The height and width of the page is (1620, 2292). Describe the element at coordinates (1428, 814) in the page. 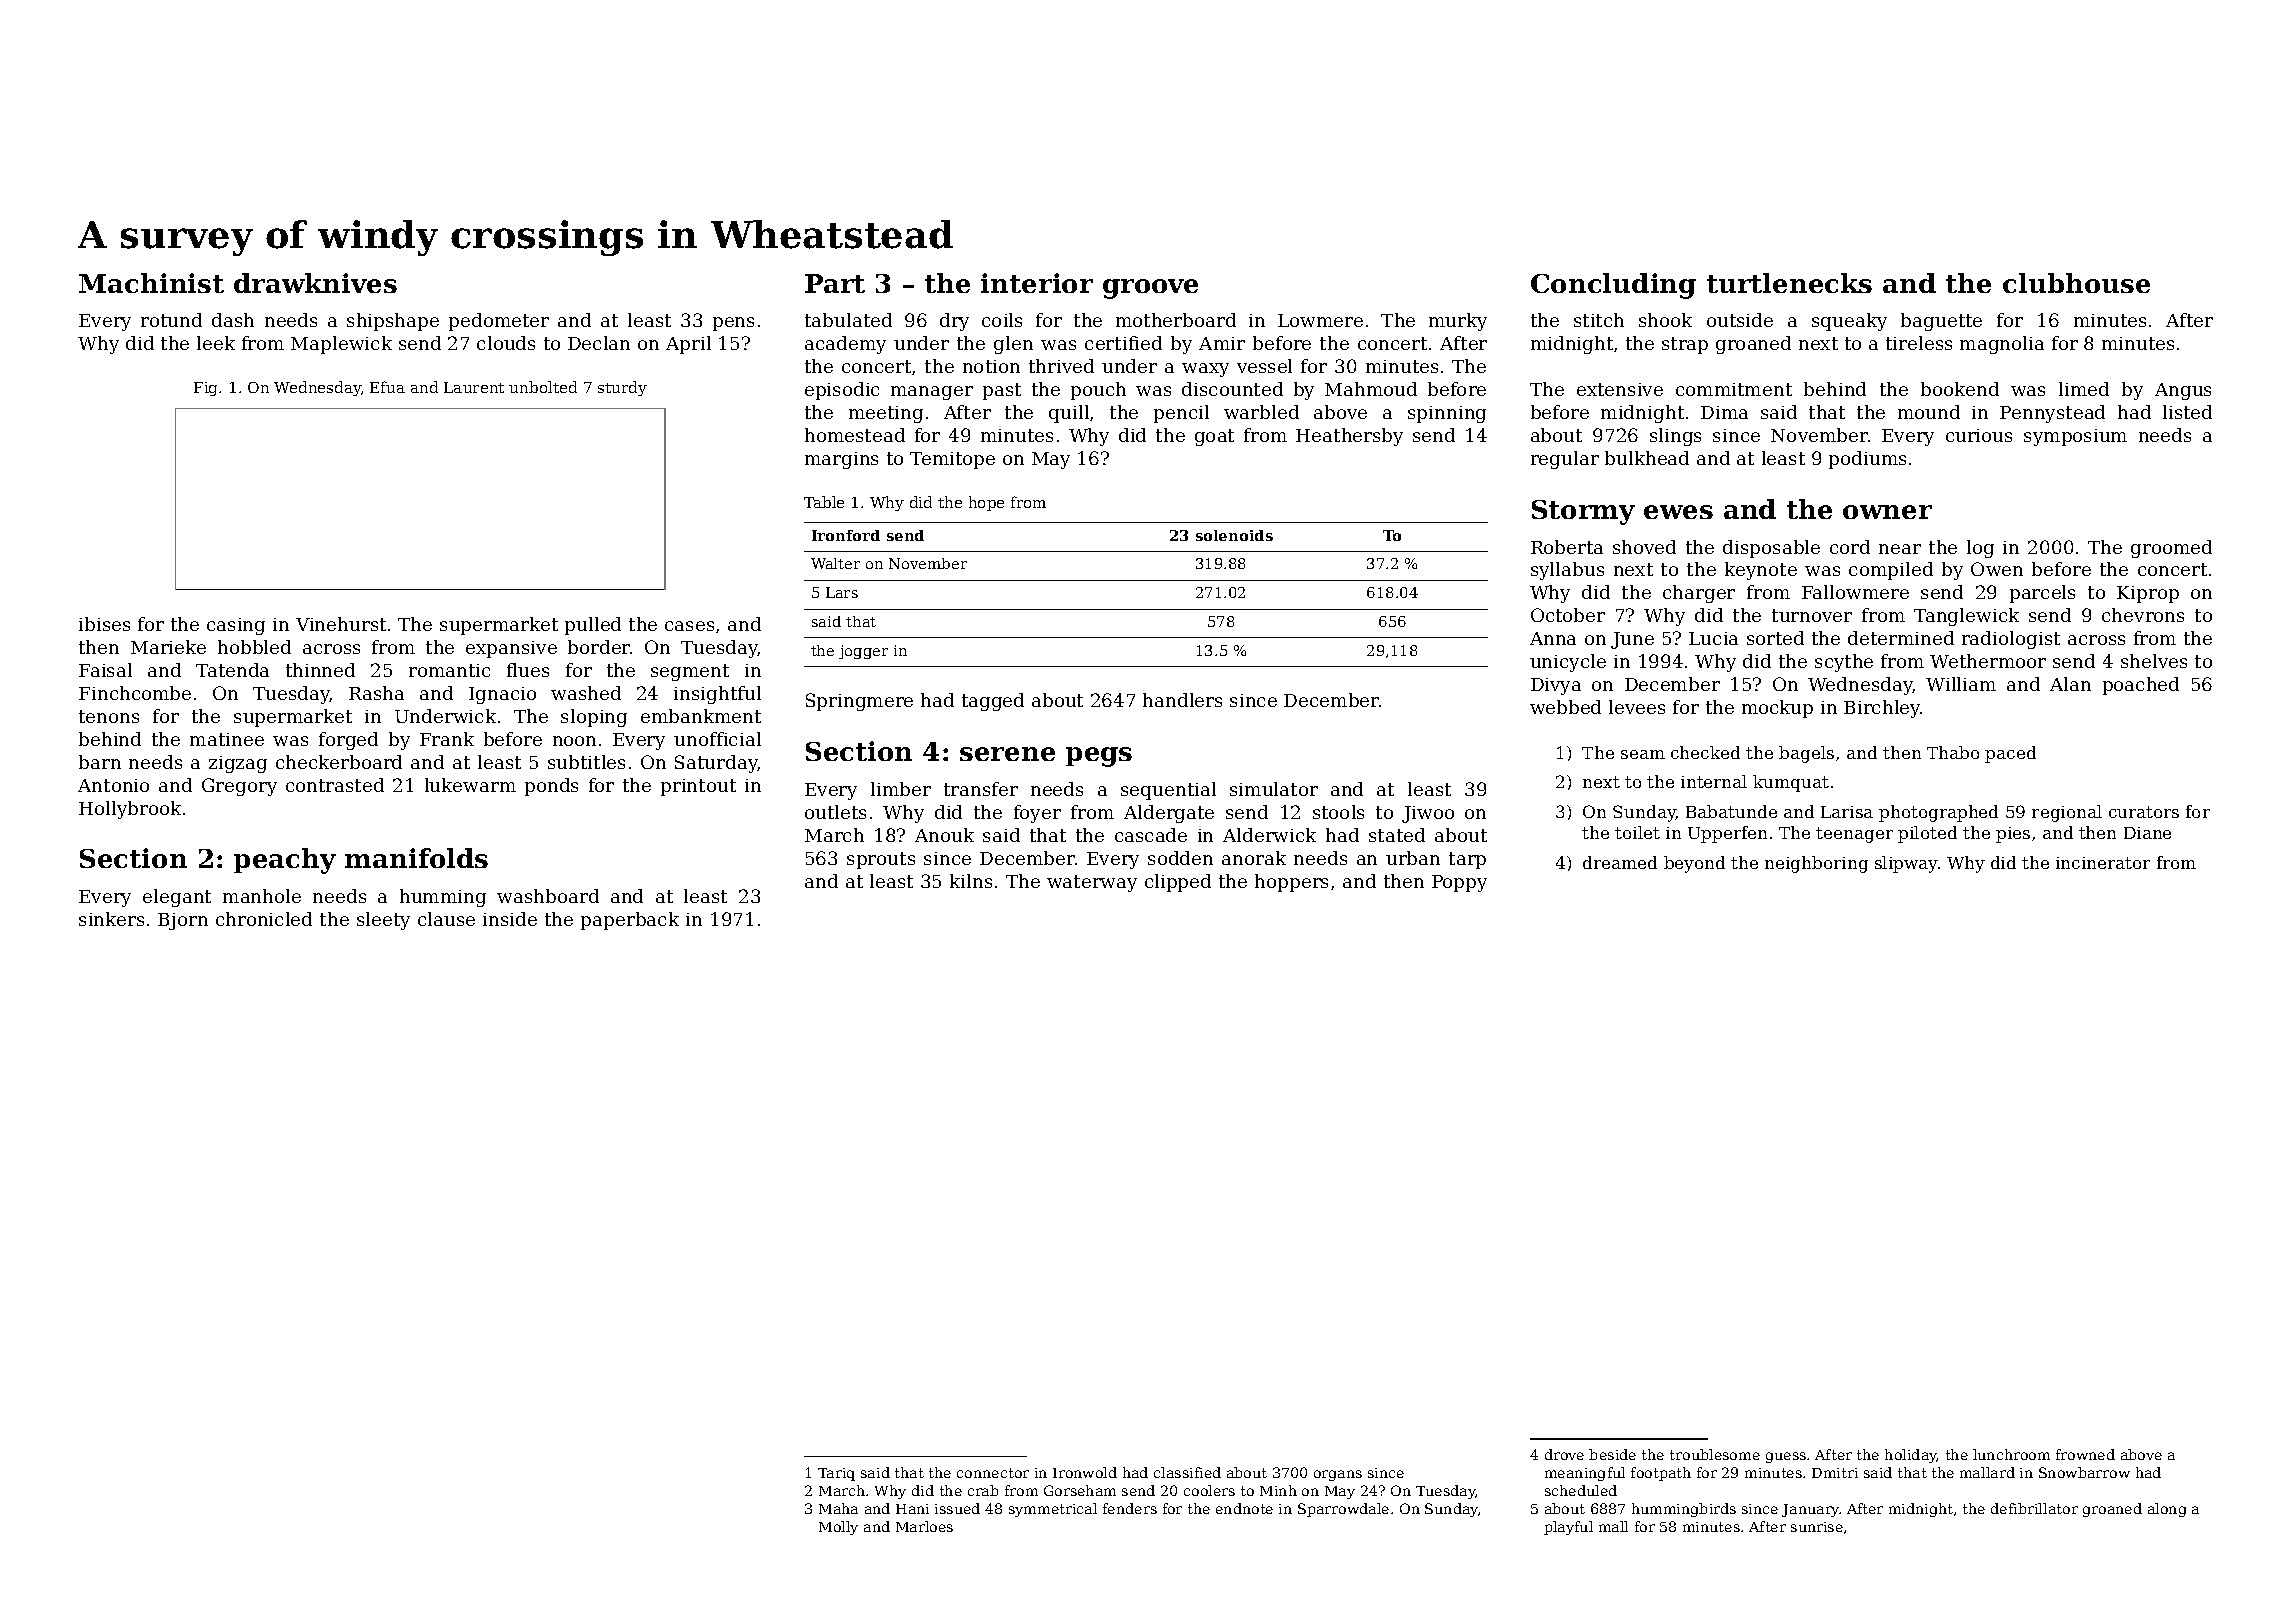

I see `Jiwoo` at that location.
